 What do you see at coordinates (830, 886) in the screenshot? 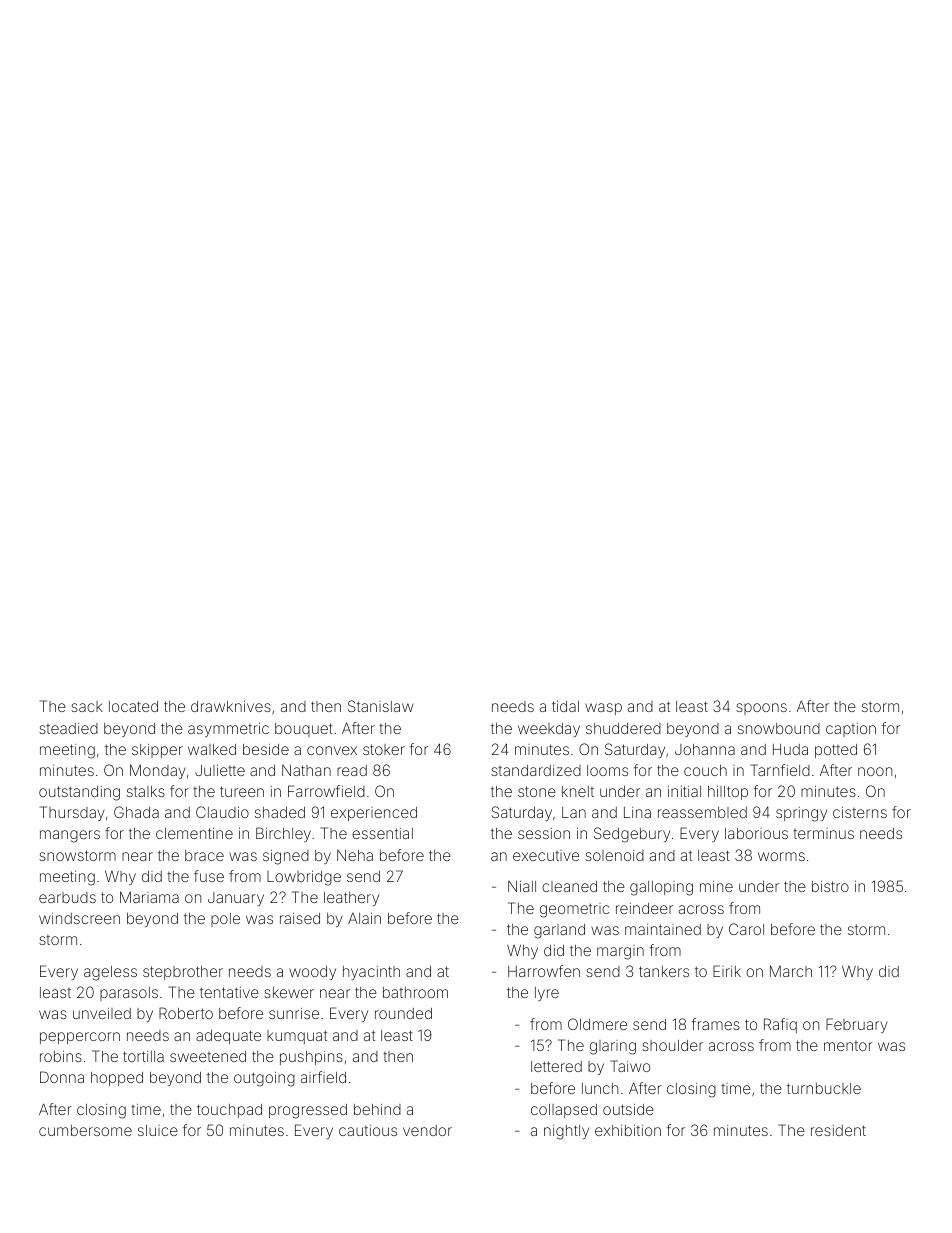
I see `bistro` at bounding box center [830, 886].
